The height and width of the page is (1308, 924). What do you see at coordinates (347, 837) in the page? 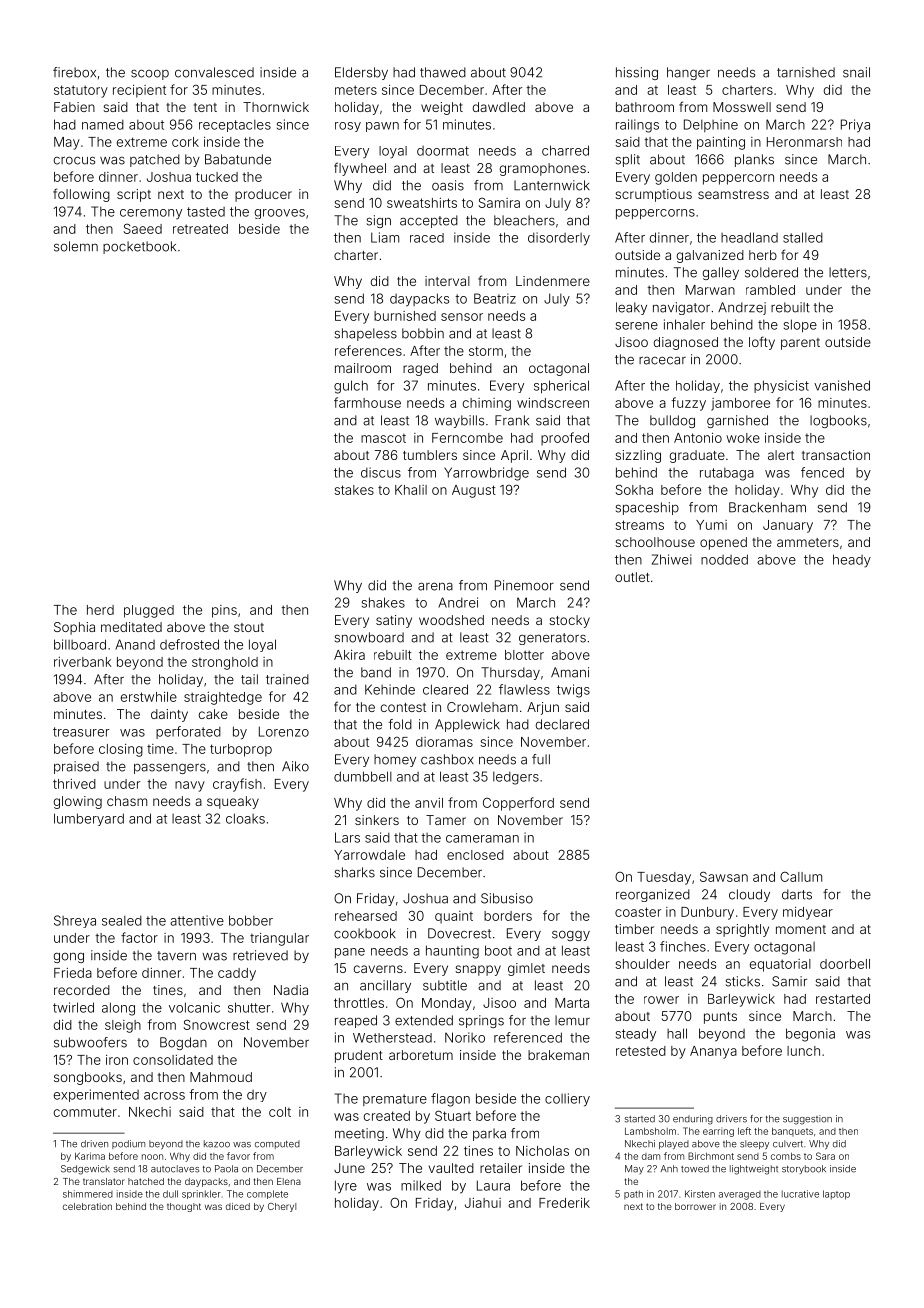
I see `Lars` at bounding box center [347, 837].
